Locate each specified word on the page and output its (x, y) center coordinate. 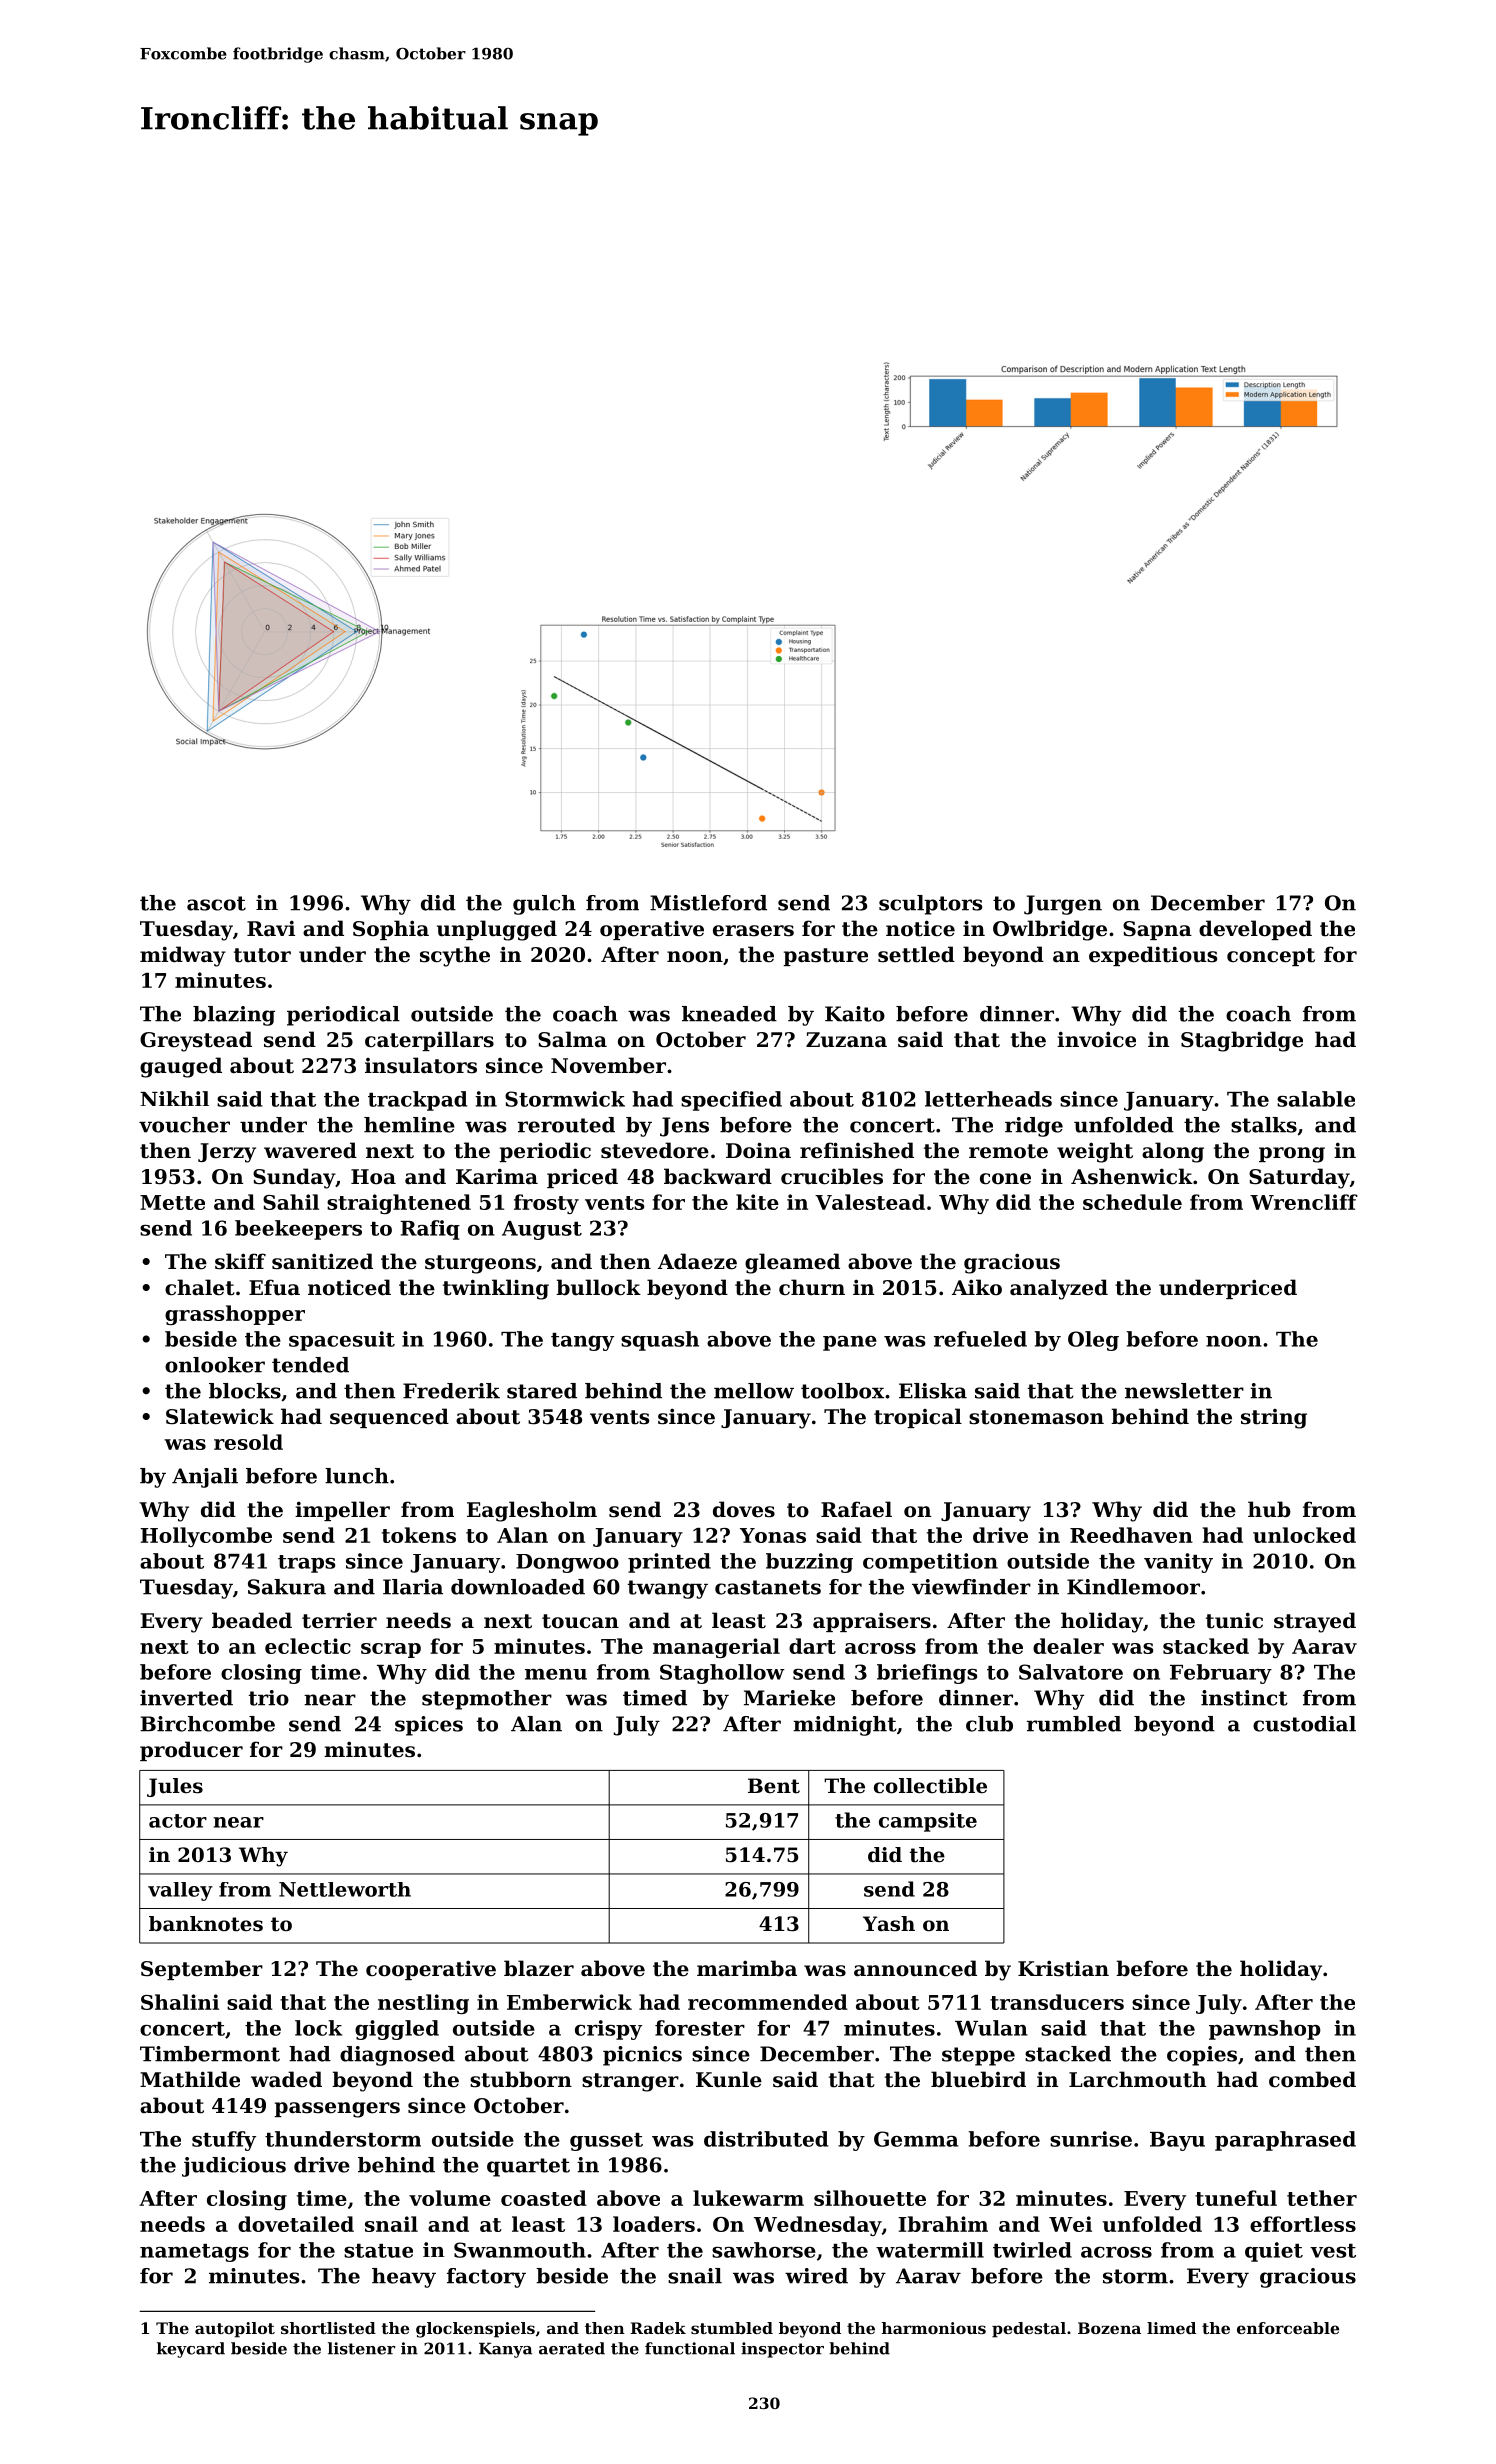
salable (1316, 1099)
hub (1269, 1509)
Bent (774, 1786)
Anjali (205, 1478)
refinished (857, 1150)
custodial (1304, 1724)
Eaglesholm (532, 1511)
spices (429, 1726)
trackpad (418, 1101)
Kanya (505, 2350)
